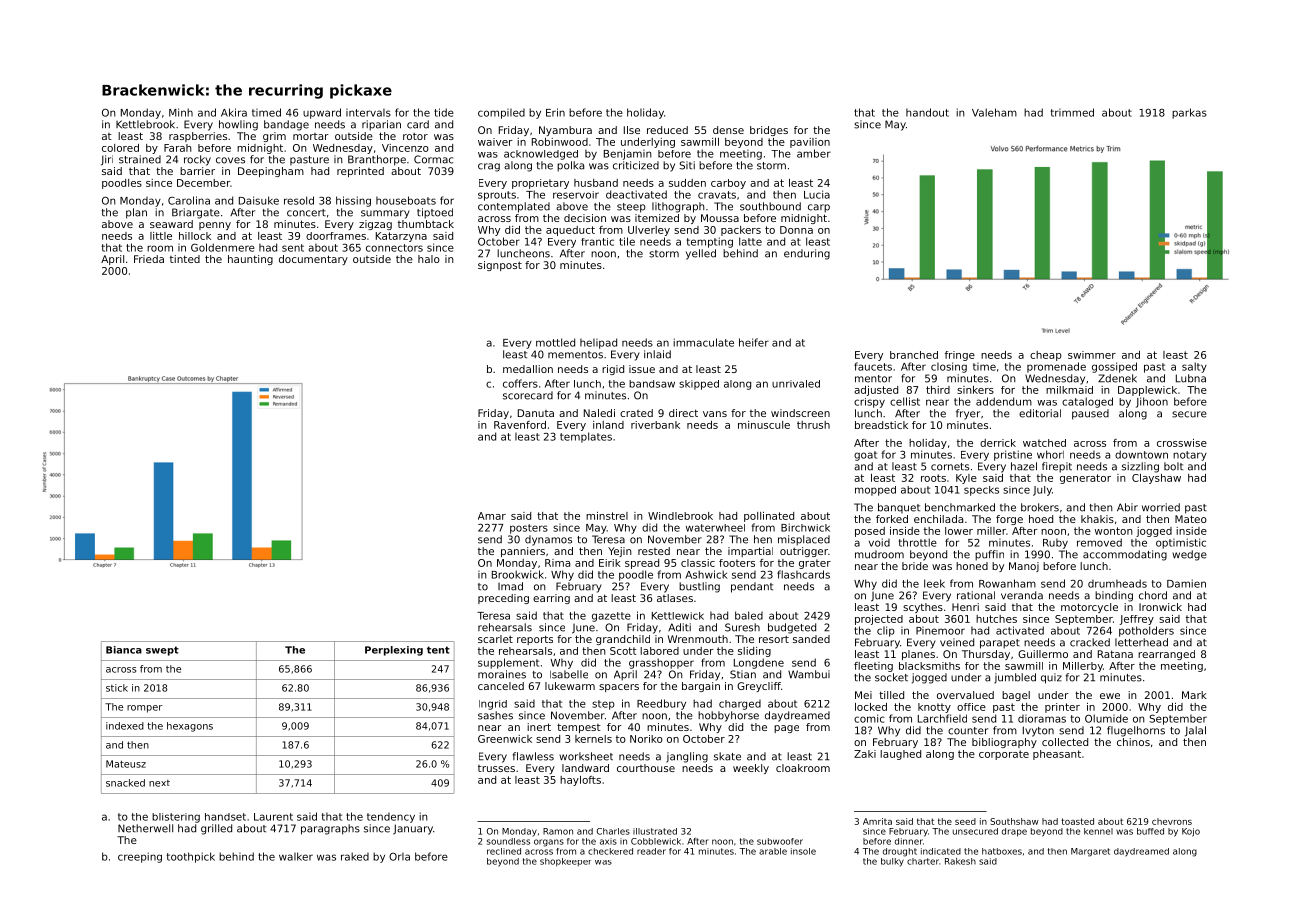 This screenshot has width=1308, height=924. Describe the element at coordinates (996, 619) in the screenshot. I see `hutches` at that location.
